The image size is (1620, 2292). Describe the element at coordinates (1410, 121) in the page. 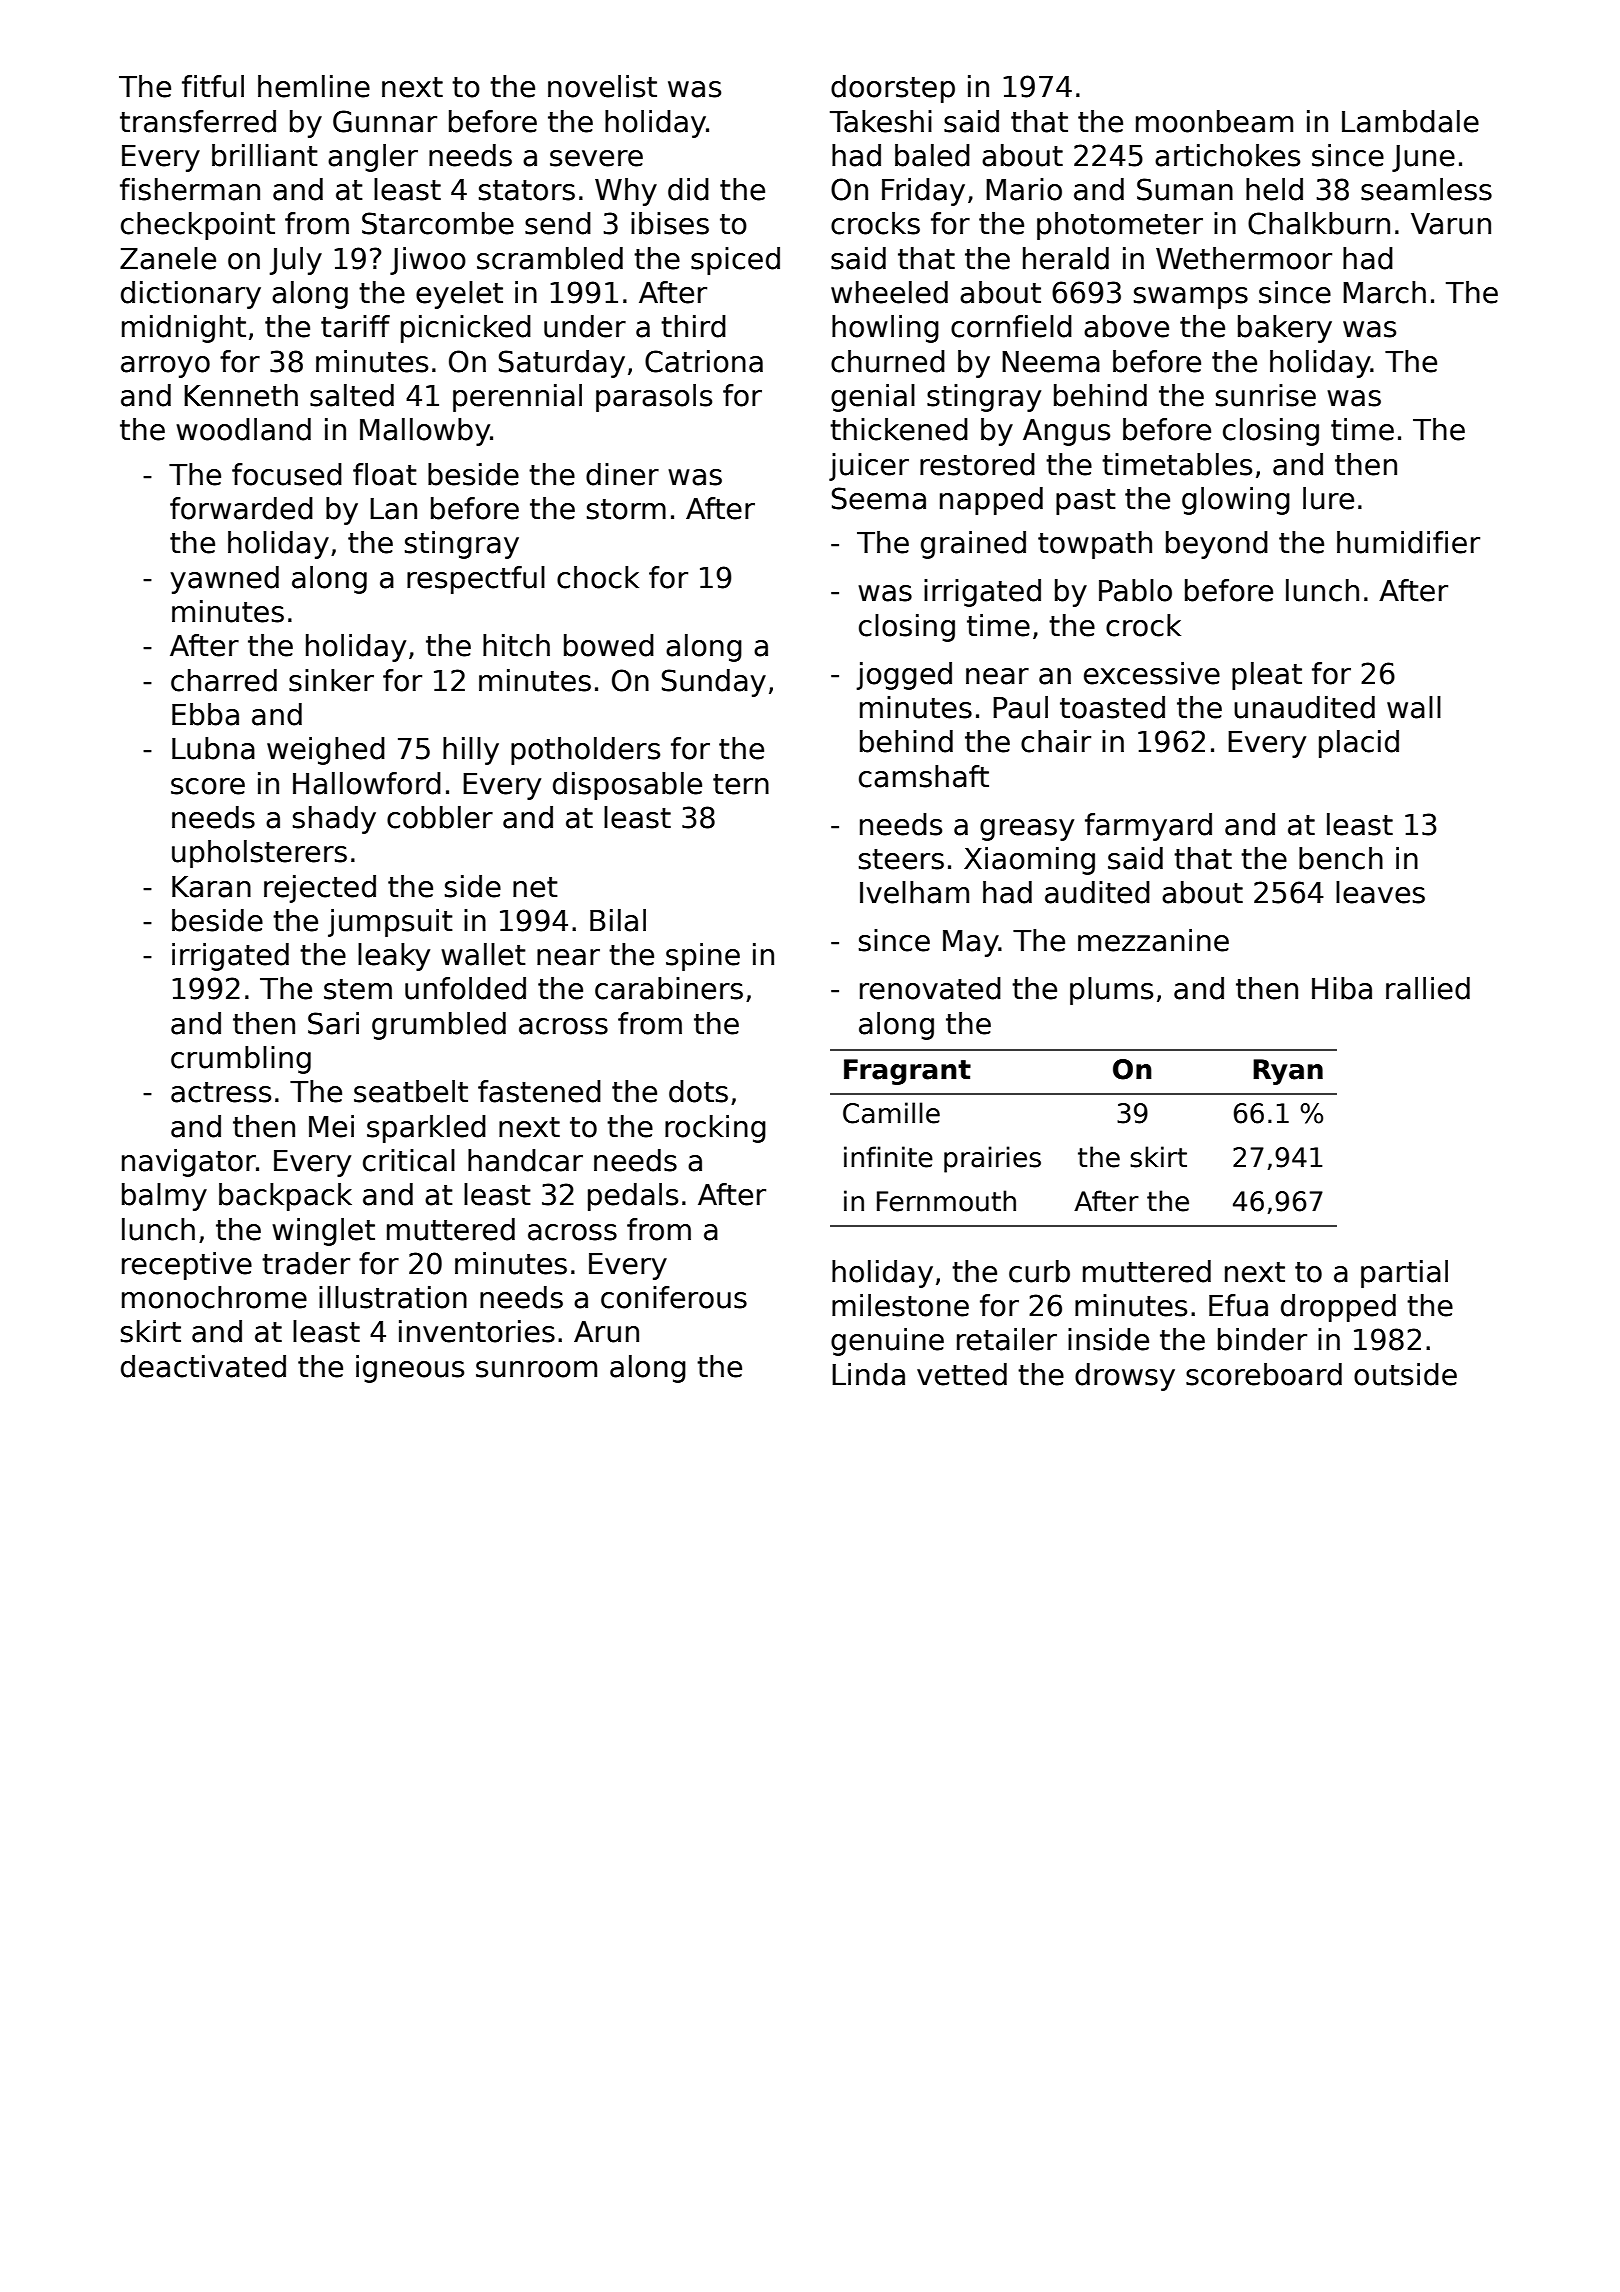

I see `Lambdale` at that location.
